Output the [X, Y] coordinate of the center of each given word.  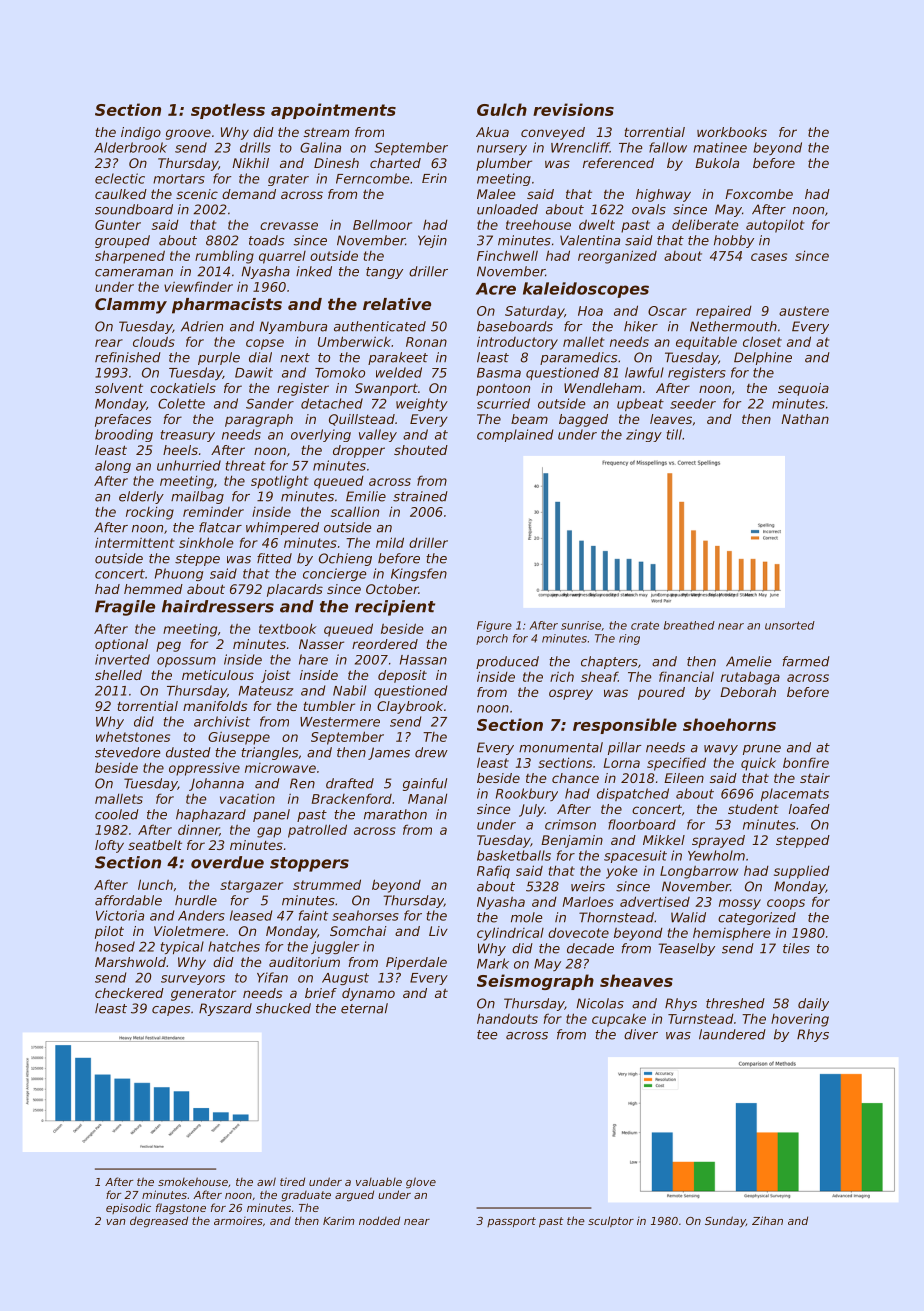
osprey [571, 694]
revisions [573, 109]
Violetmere [189, 931]
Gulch [502, 109]
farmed [806, 661]
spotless [228, 111]
